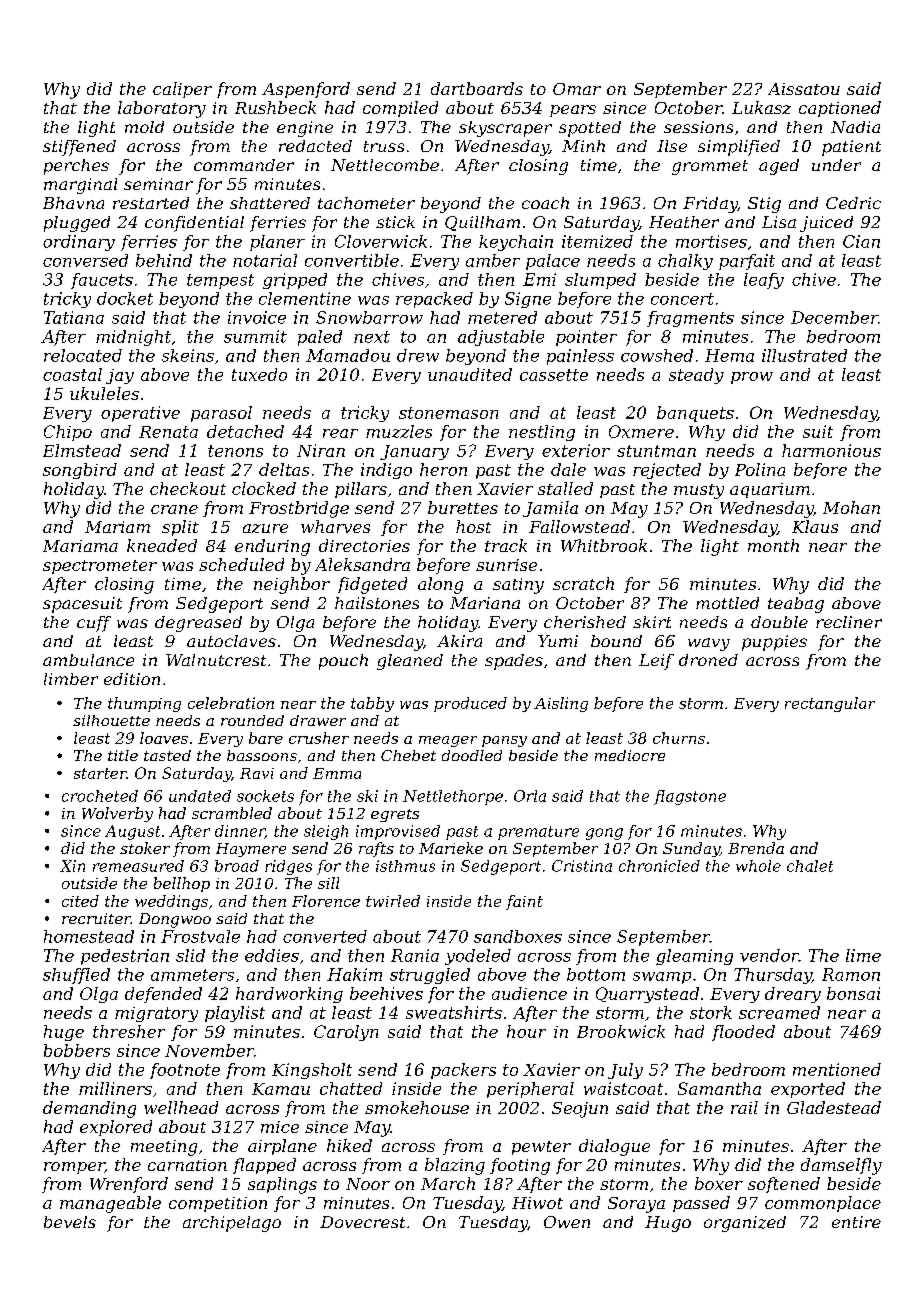 This image has width=924, height=1308. What do you see at coordinates (478, 957) in the image?
I see `yodeled` at bounding box center [478, 957].
